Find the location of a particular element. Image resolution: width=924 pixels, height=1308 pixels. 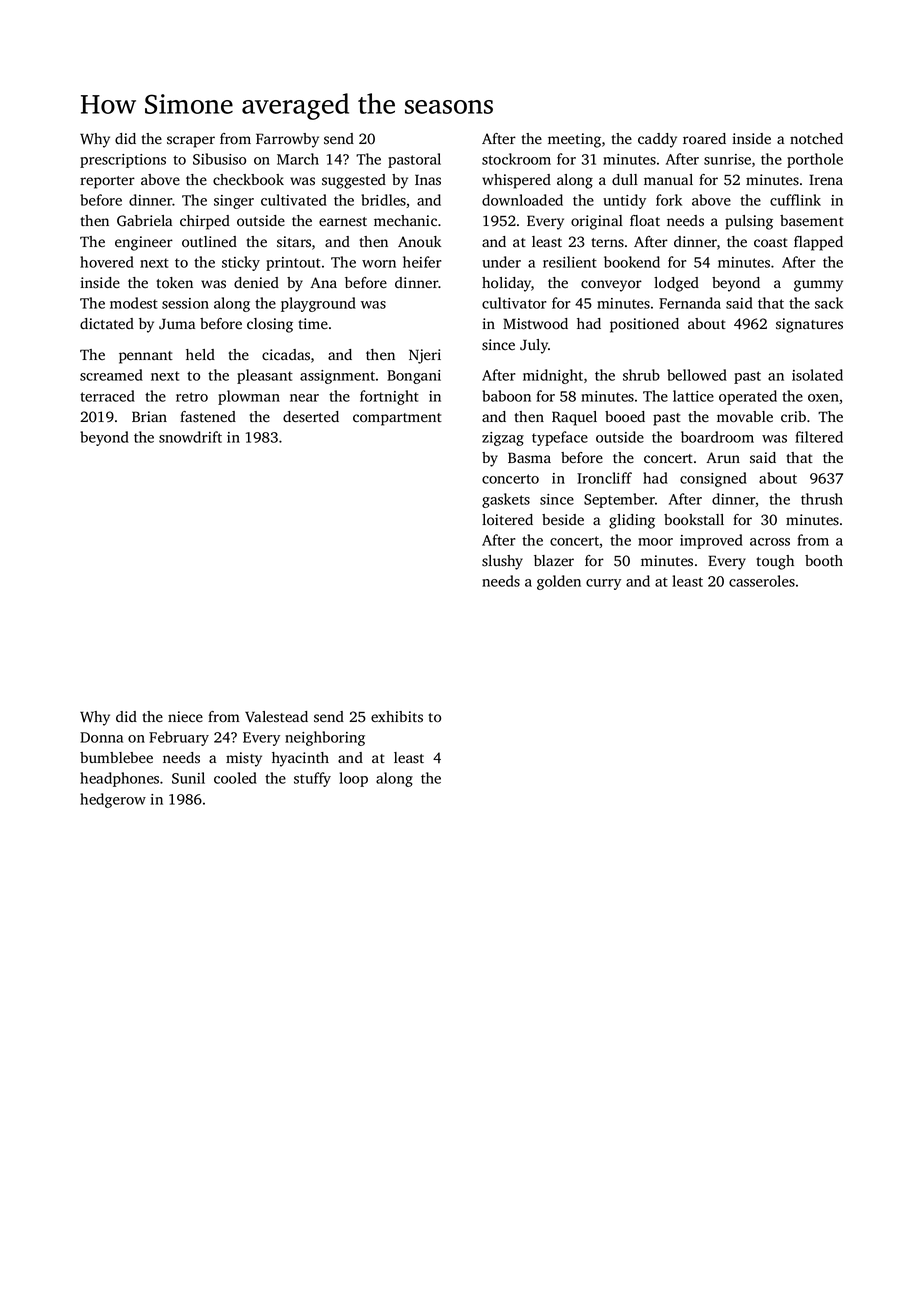

exhibits is located at coordinates (397, 717).
